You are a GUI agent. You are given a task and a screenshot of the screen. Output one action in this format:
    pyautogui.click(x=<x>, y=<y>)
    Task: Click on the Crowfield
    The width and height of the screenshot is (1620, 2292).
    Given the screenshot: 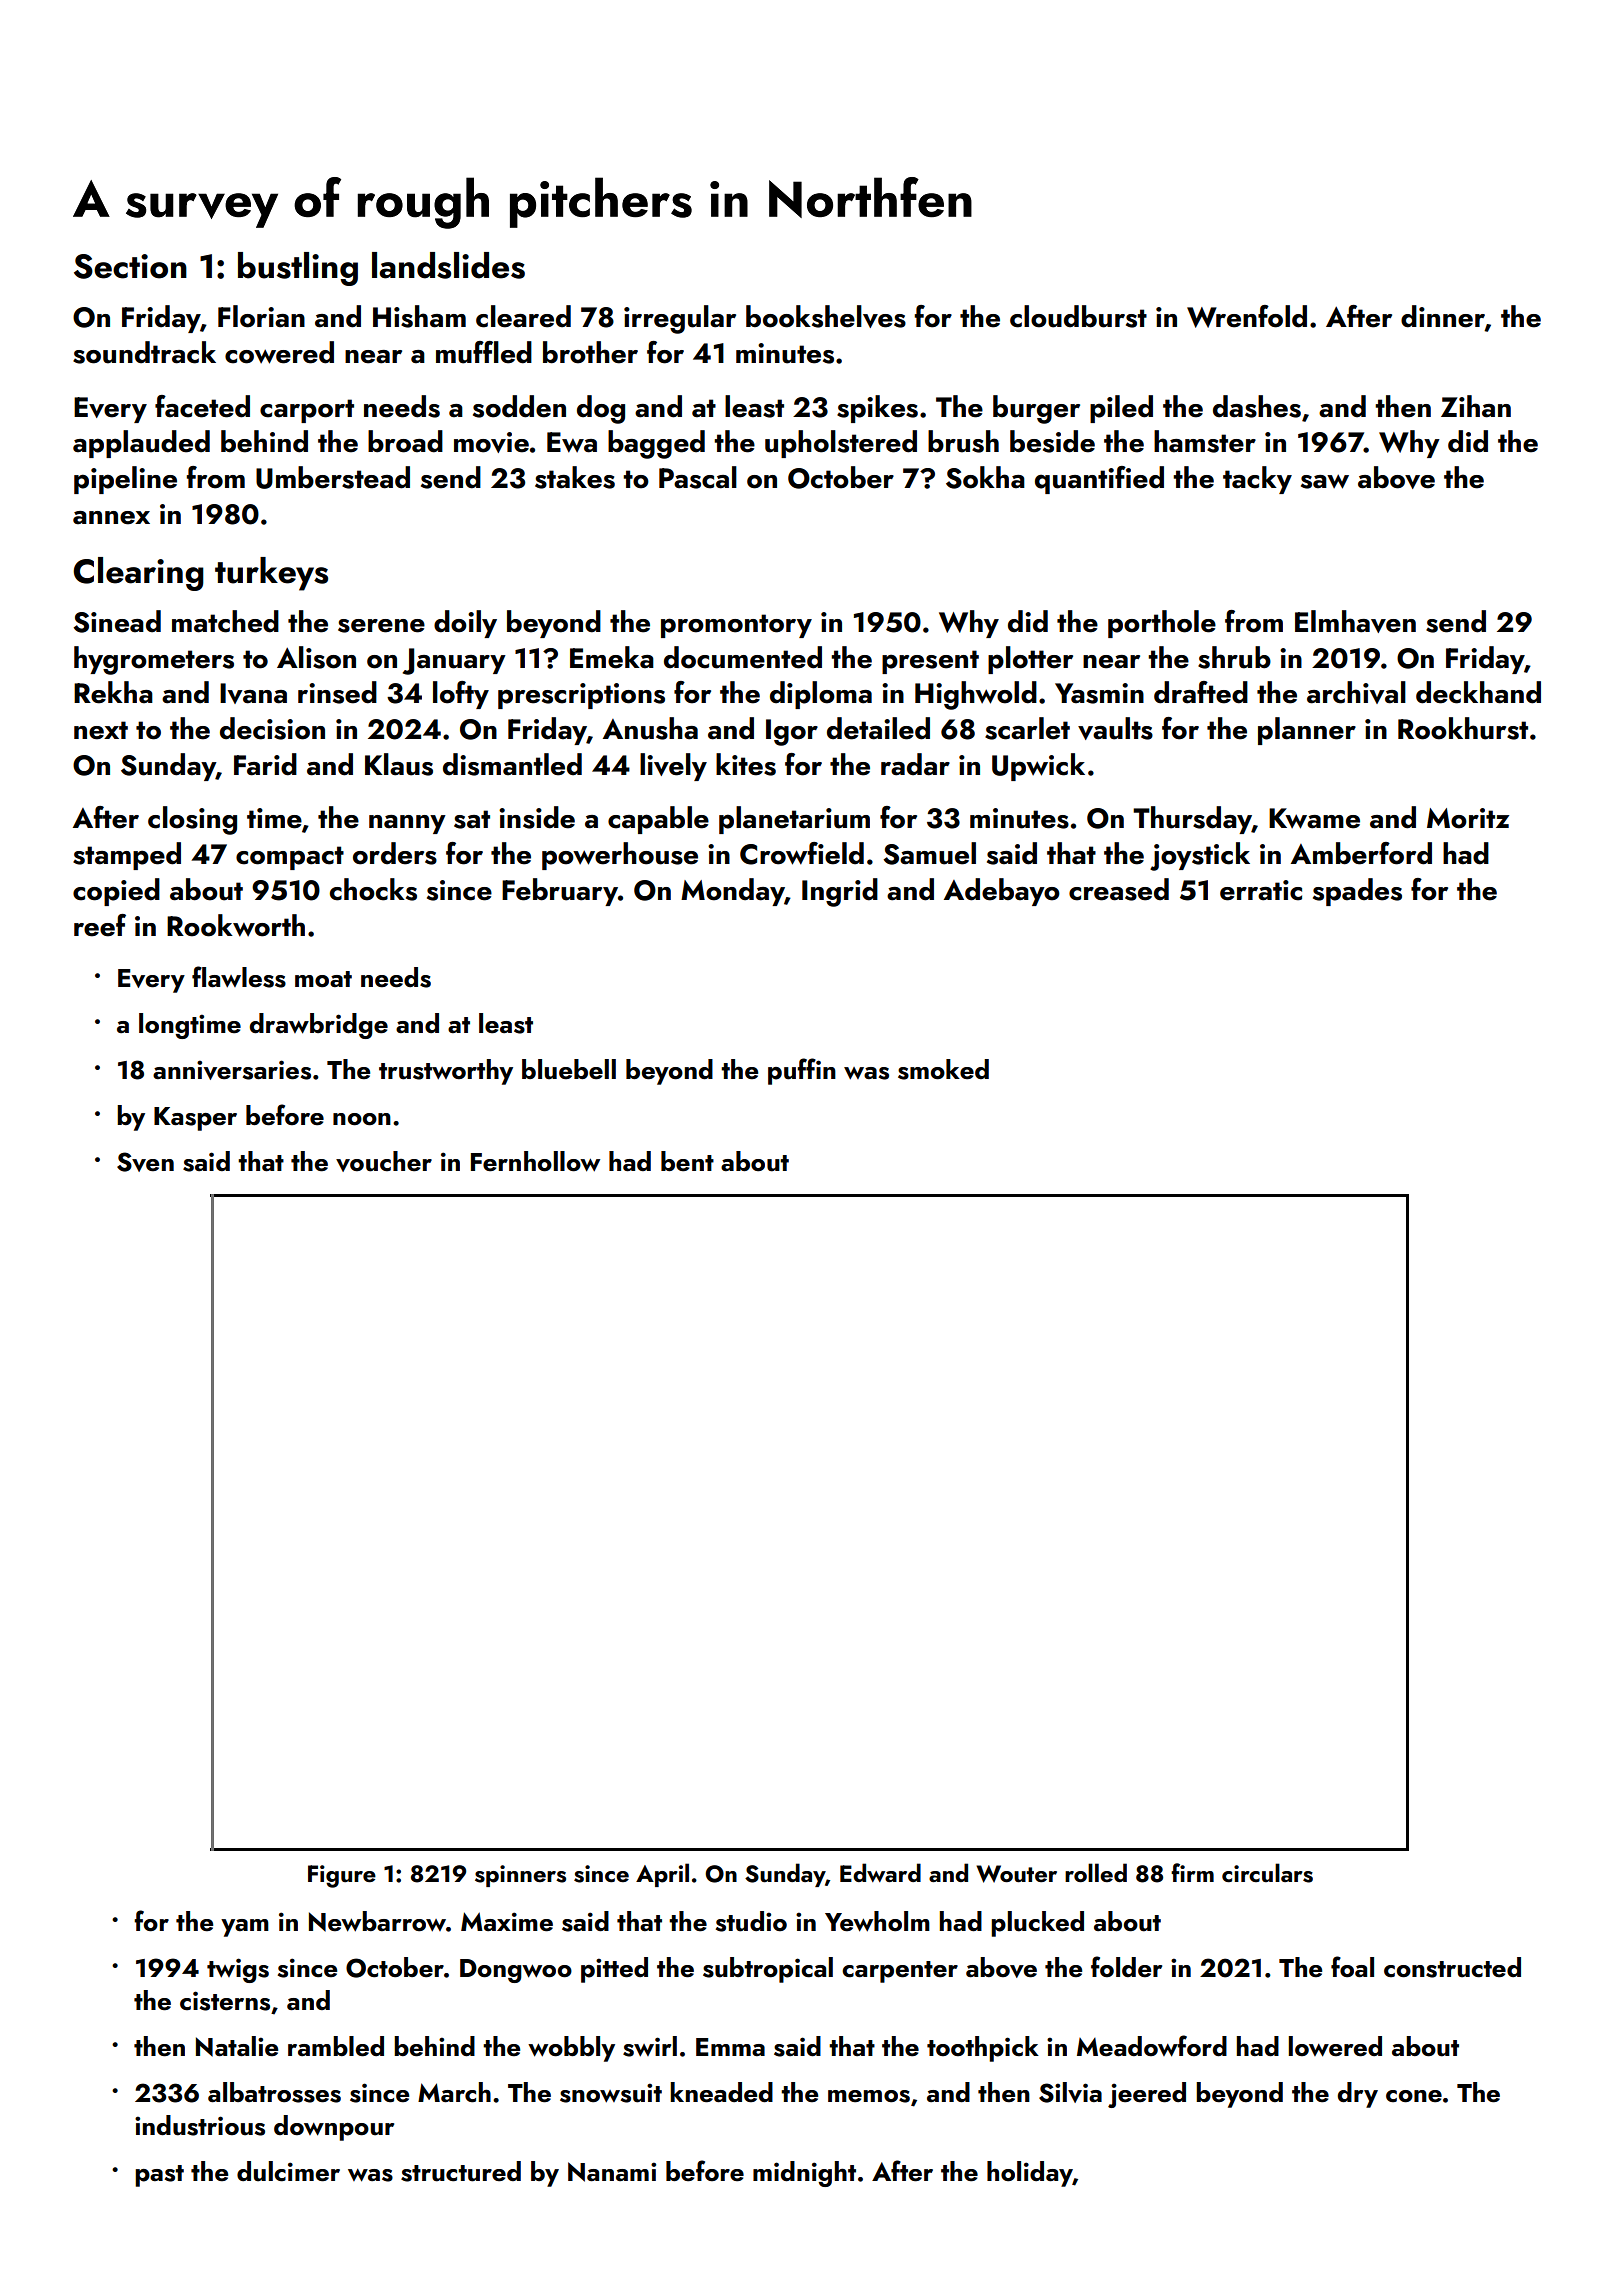 What is the action you would take?
    pyautogui.click(x=802, y=853)
